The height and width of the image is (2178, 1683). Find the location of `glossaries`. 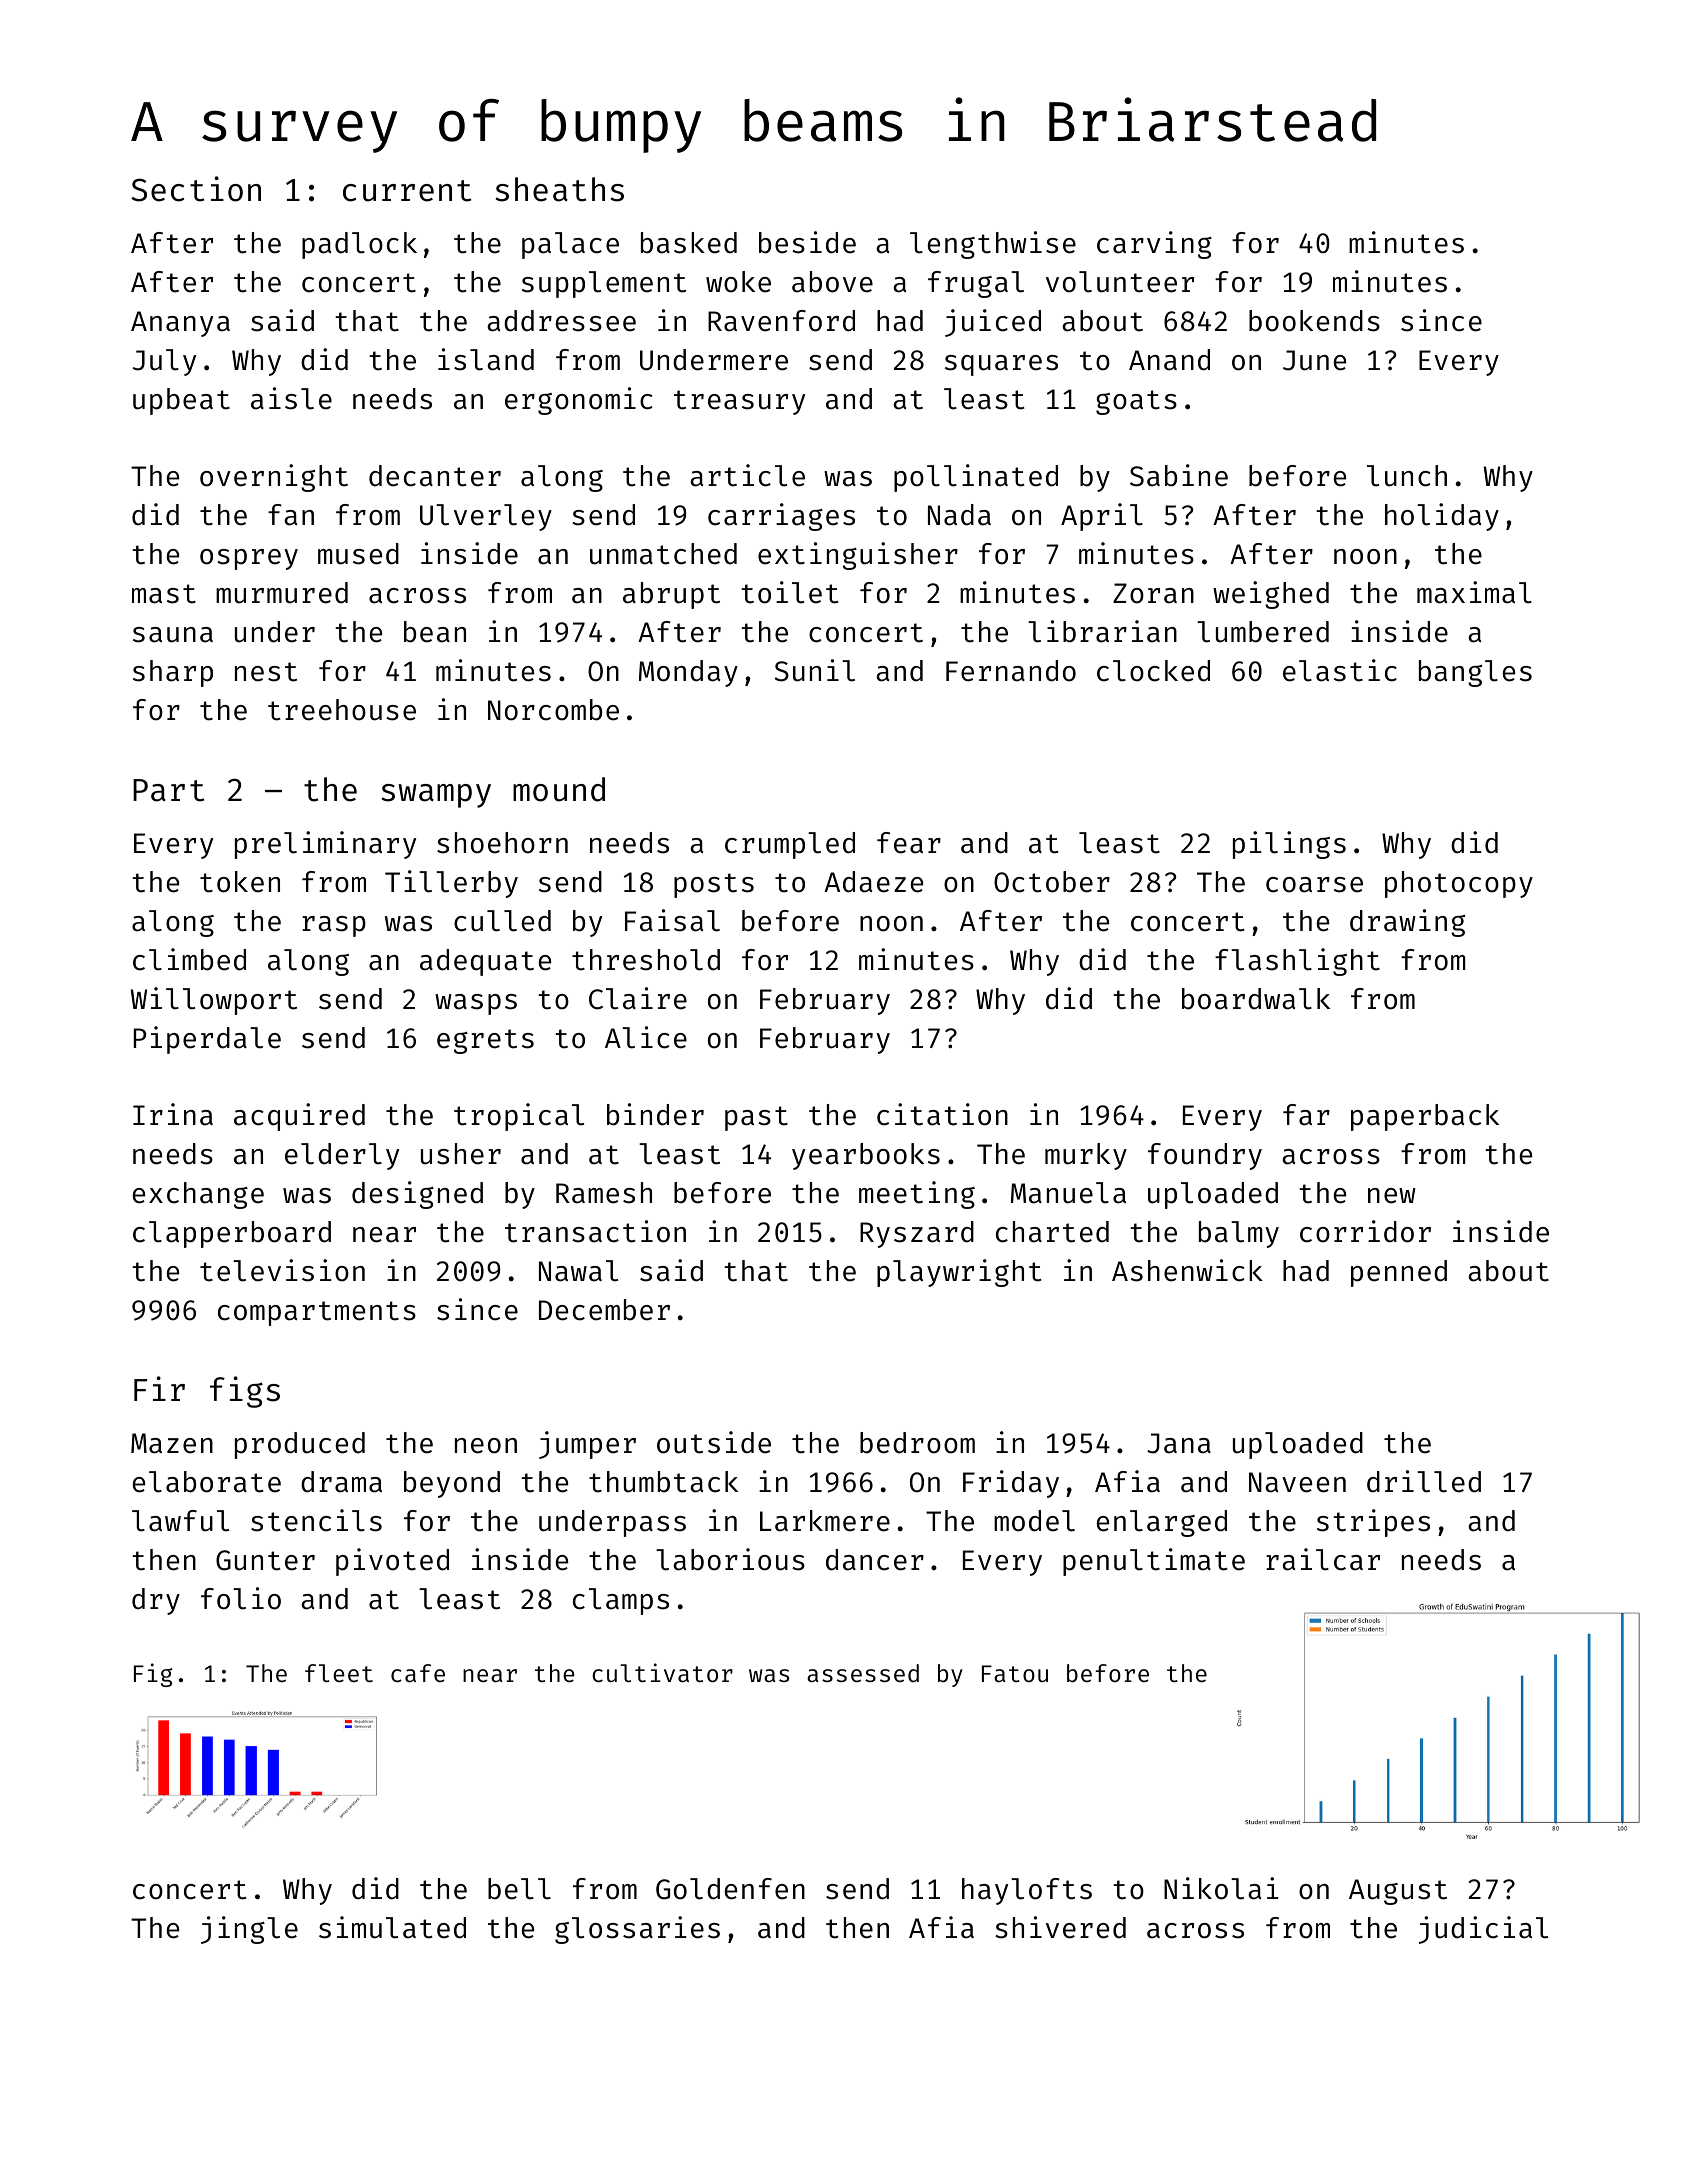

glossaries is located at coordinates (637, 1930).
